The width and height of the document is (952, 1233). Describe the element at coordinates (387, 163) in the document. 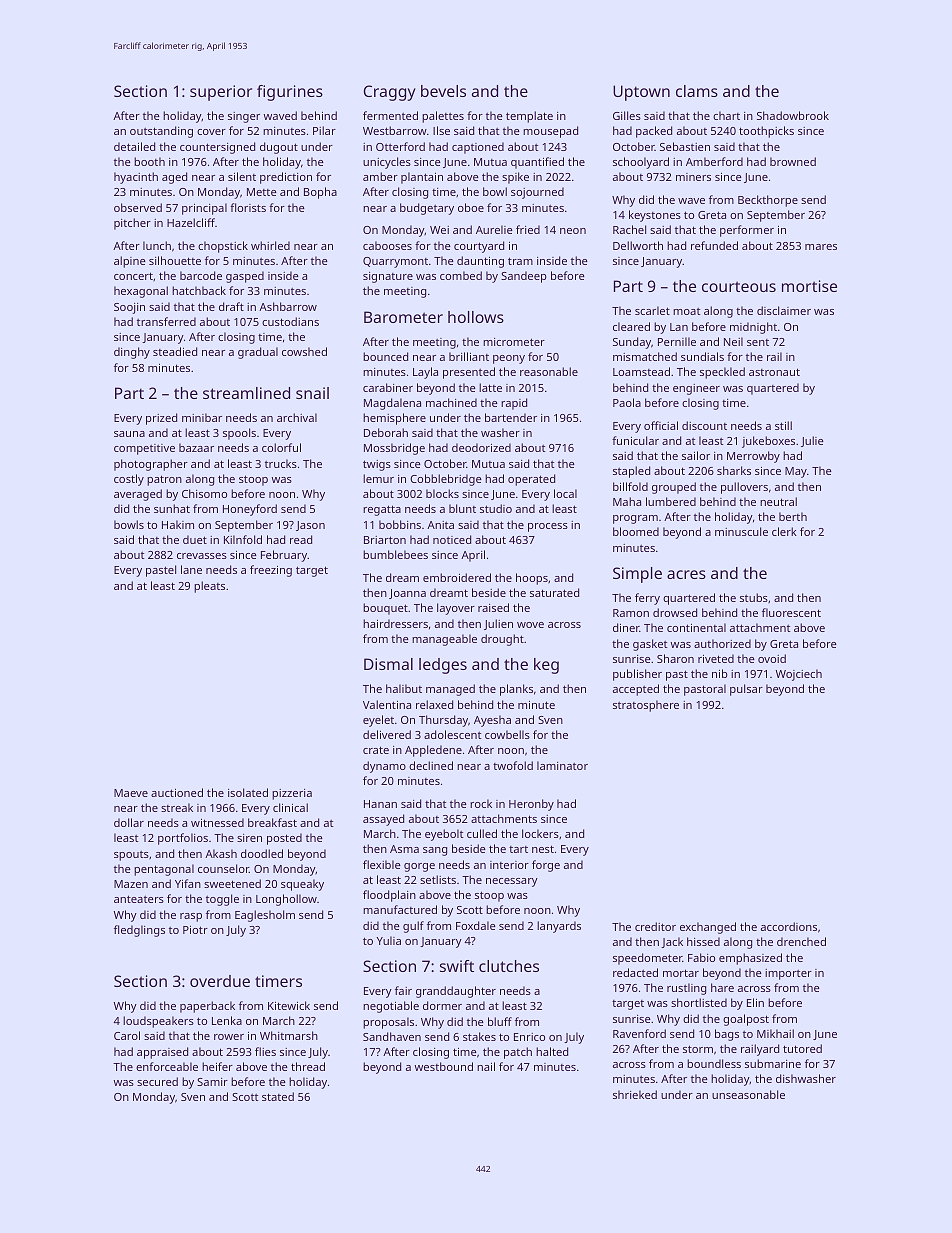

I see `unicycles` at that location.
